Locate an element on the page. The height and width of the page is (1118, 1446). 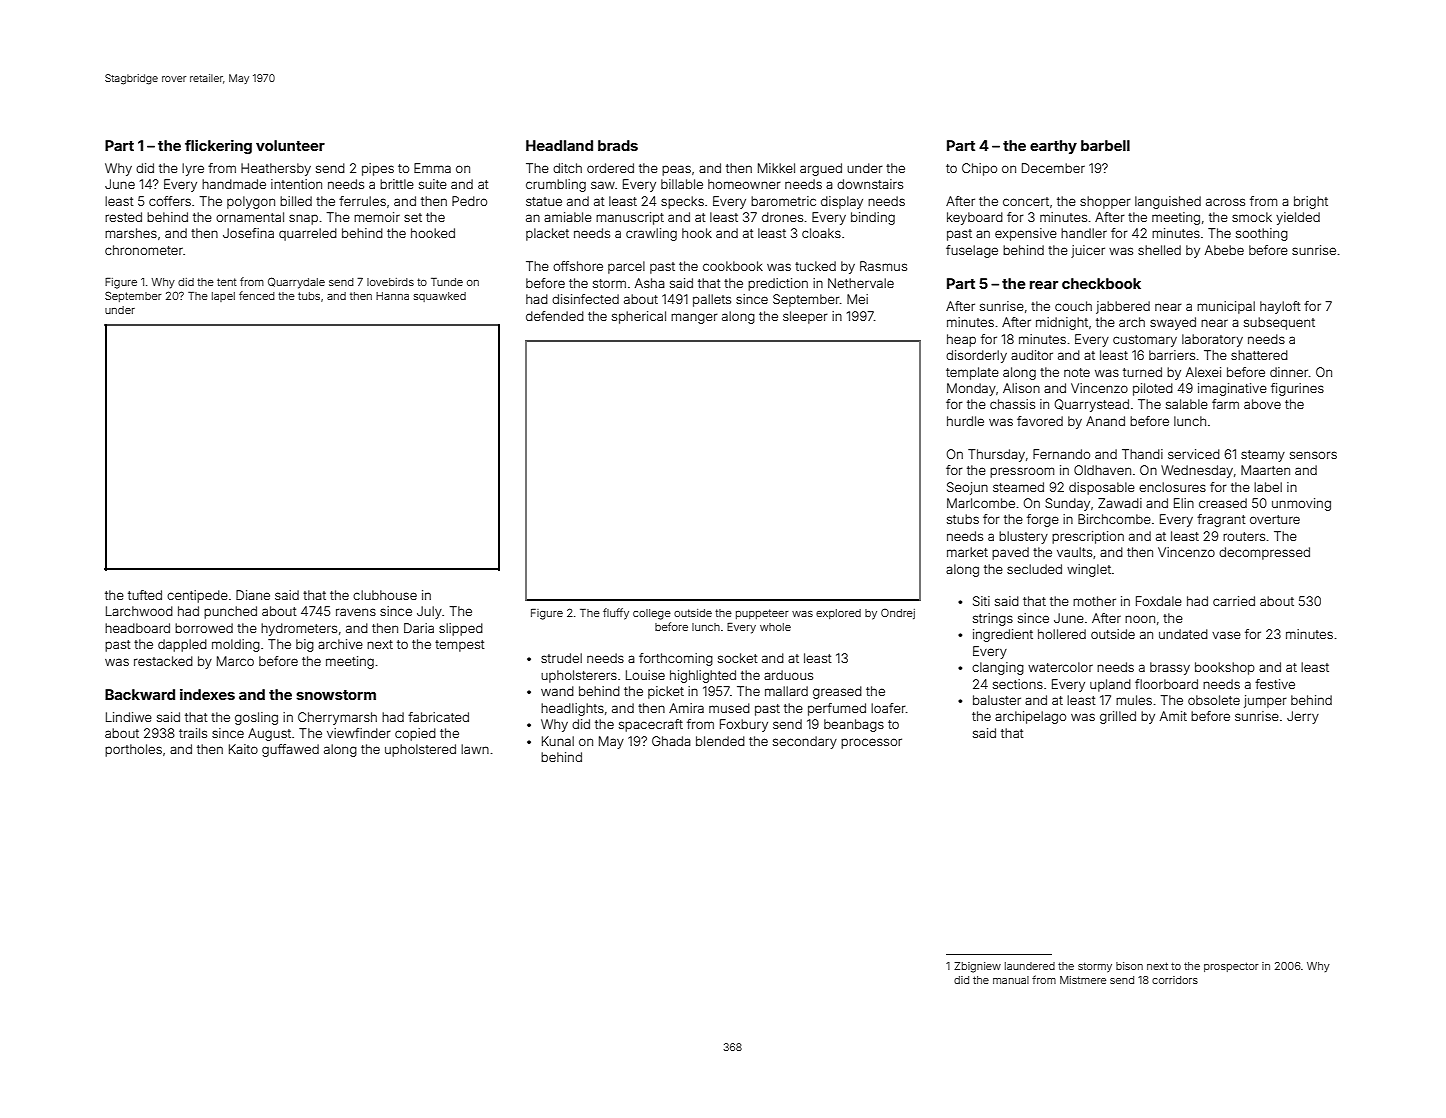
offshore is located at coordinates (578, 266).
